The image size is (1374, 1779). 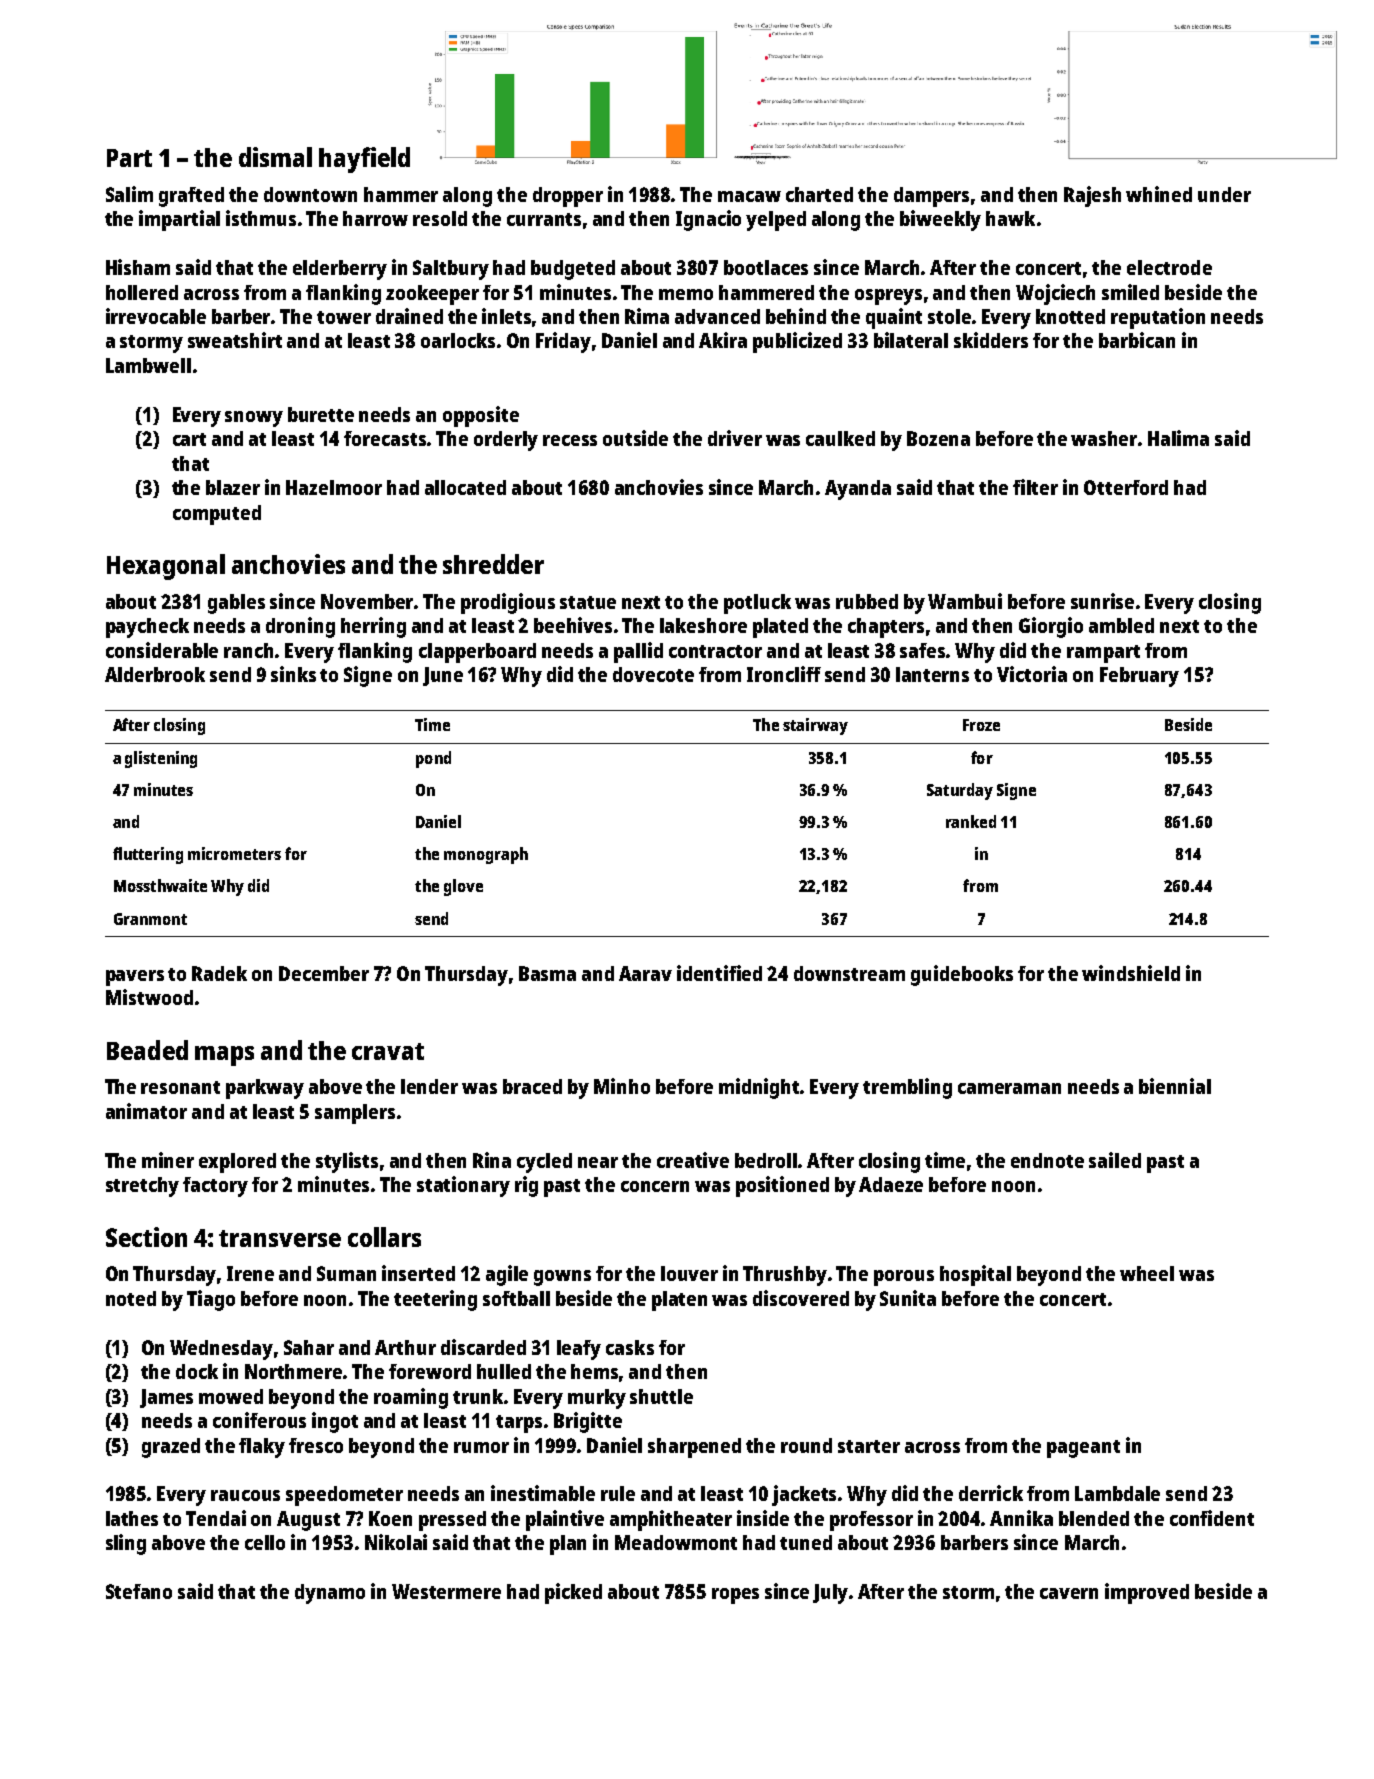 I want to click on macaw, so click(x=749, y=196).
